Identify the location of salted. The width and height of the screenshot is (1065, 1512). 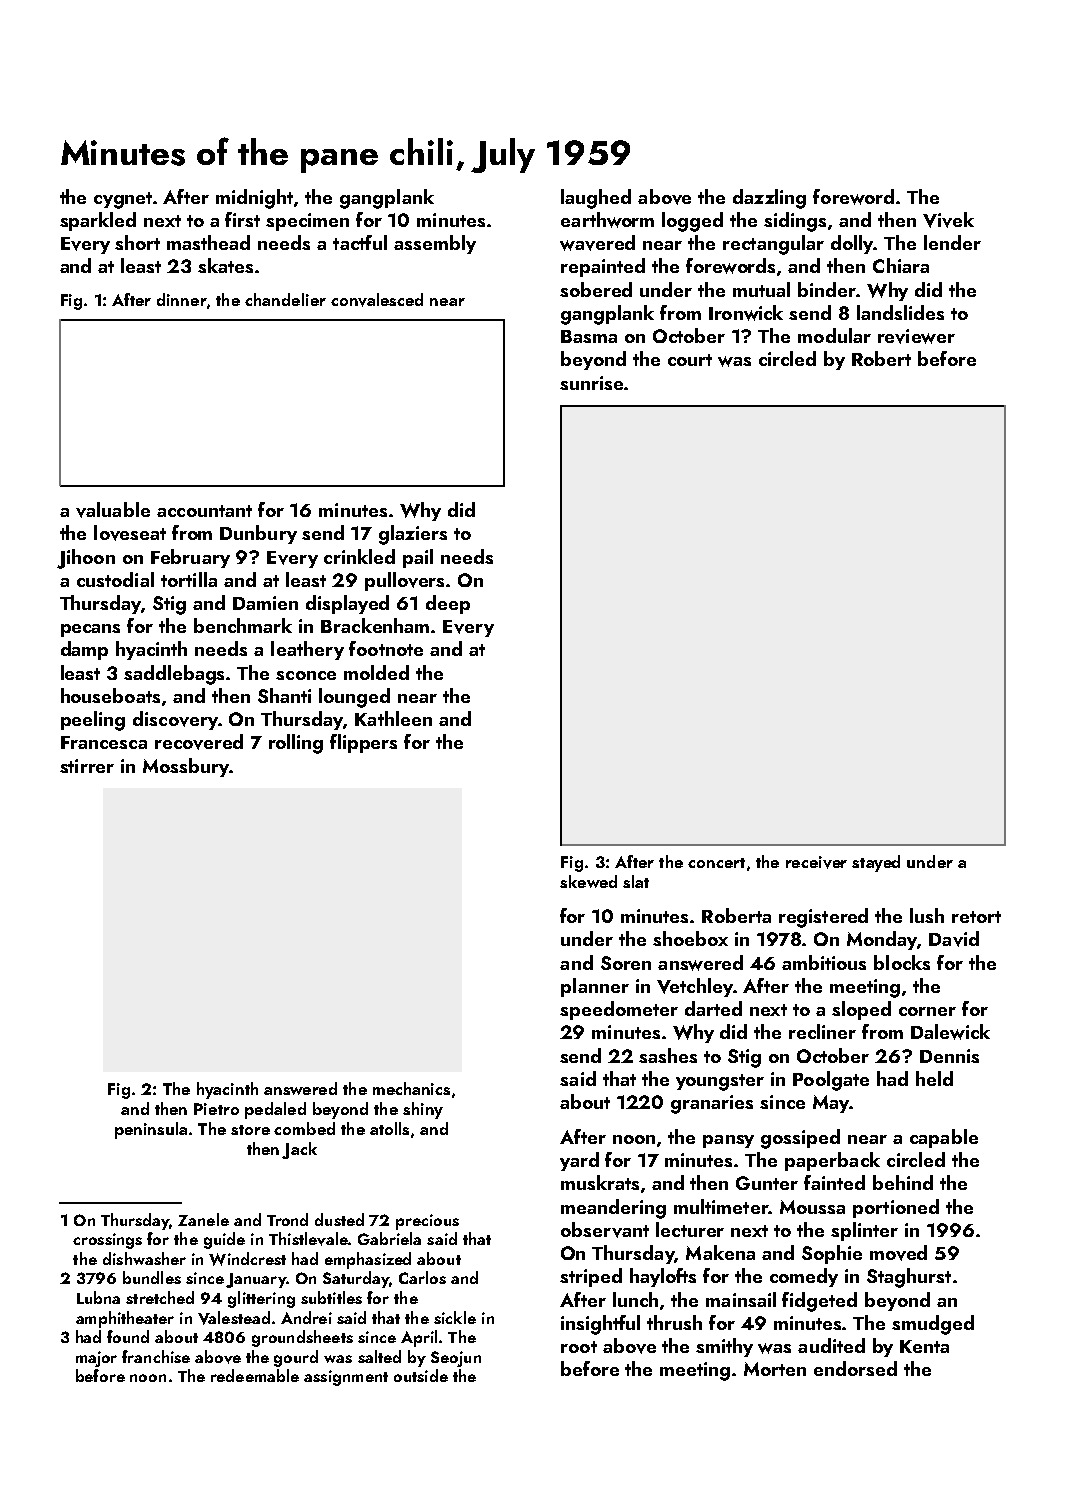
(379, 1356).
